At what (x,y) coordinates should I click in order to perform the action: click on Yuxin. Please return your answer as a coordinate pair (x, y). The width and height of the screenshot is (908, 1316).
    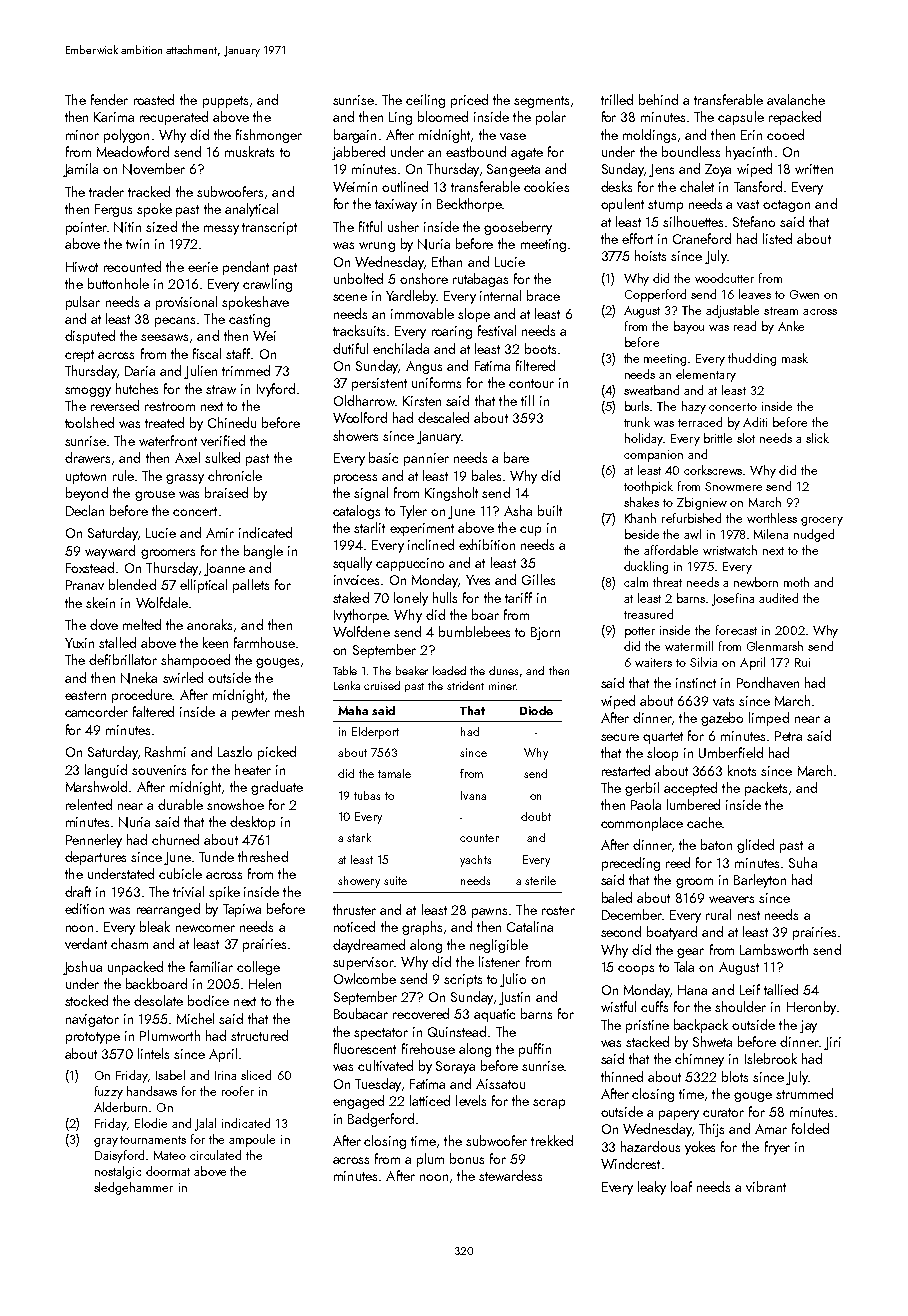
    Looking at the image, I should click on (79, 643).
